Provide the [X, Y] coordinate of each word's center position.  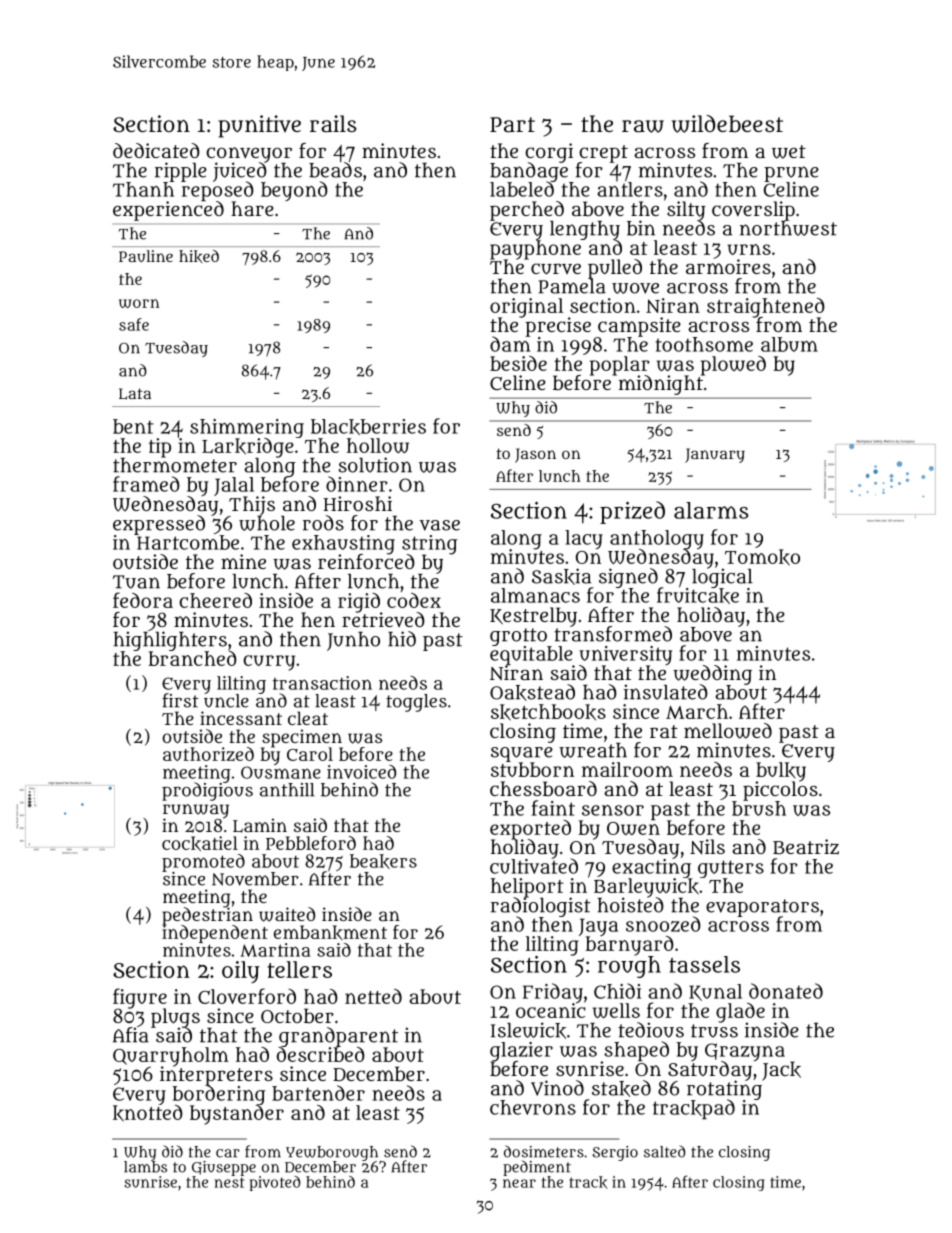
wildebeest [727, 124]
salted [665, 1151]
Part [512, 124]
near [519, 1183]
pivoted [275, 1183]
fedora [143, 600]
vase [439, 525]
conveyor [249, 154]
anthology [657, 539]
